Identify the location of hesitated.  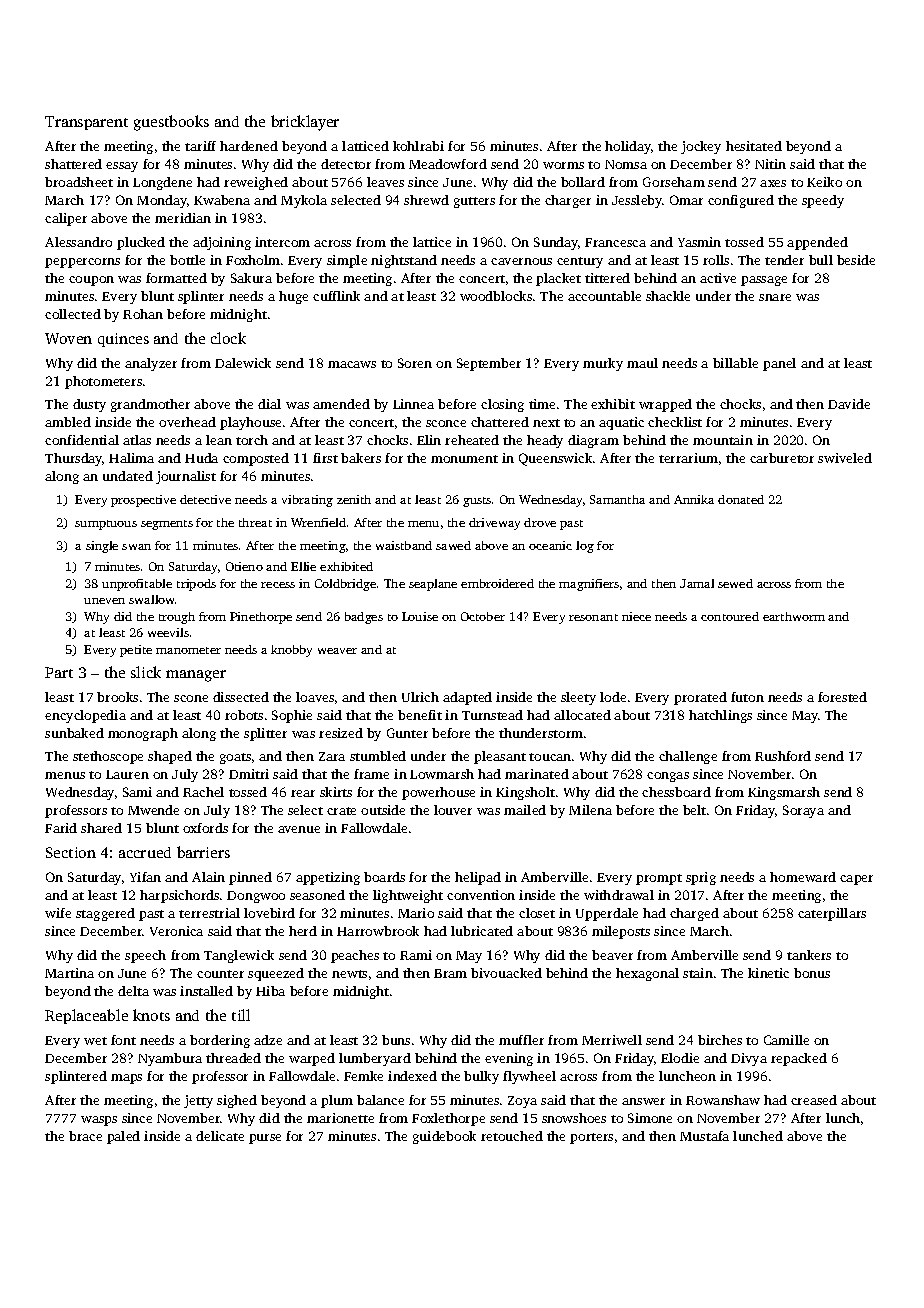
(754, 146).
